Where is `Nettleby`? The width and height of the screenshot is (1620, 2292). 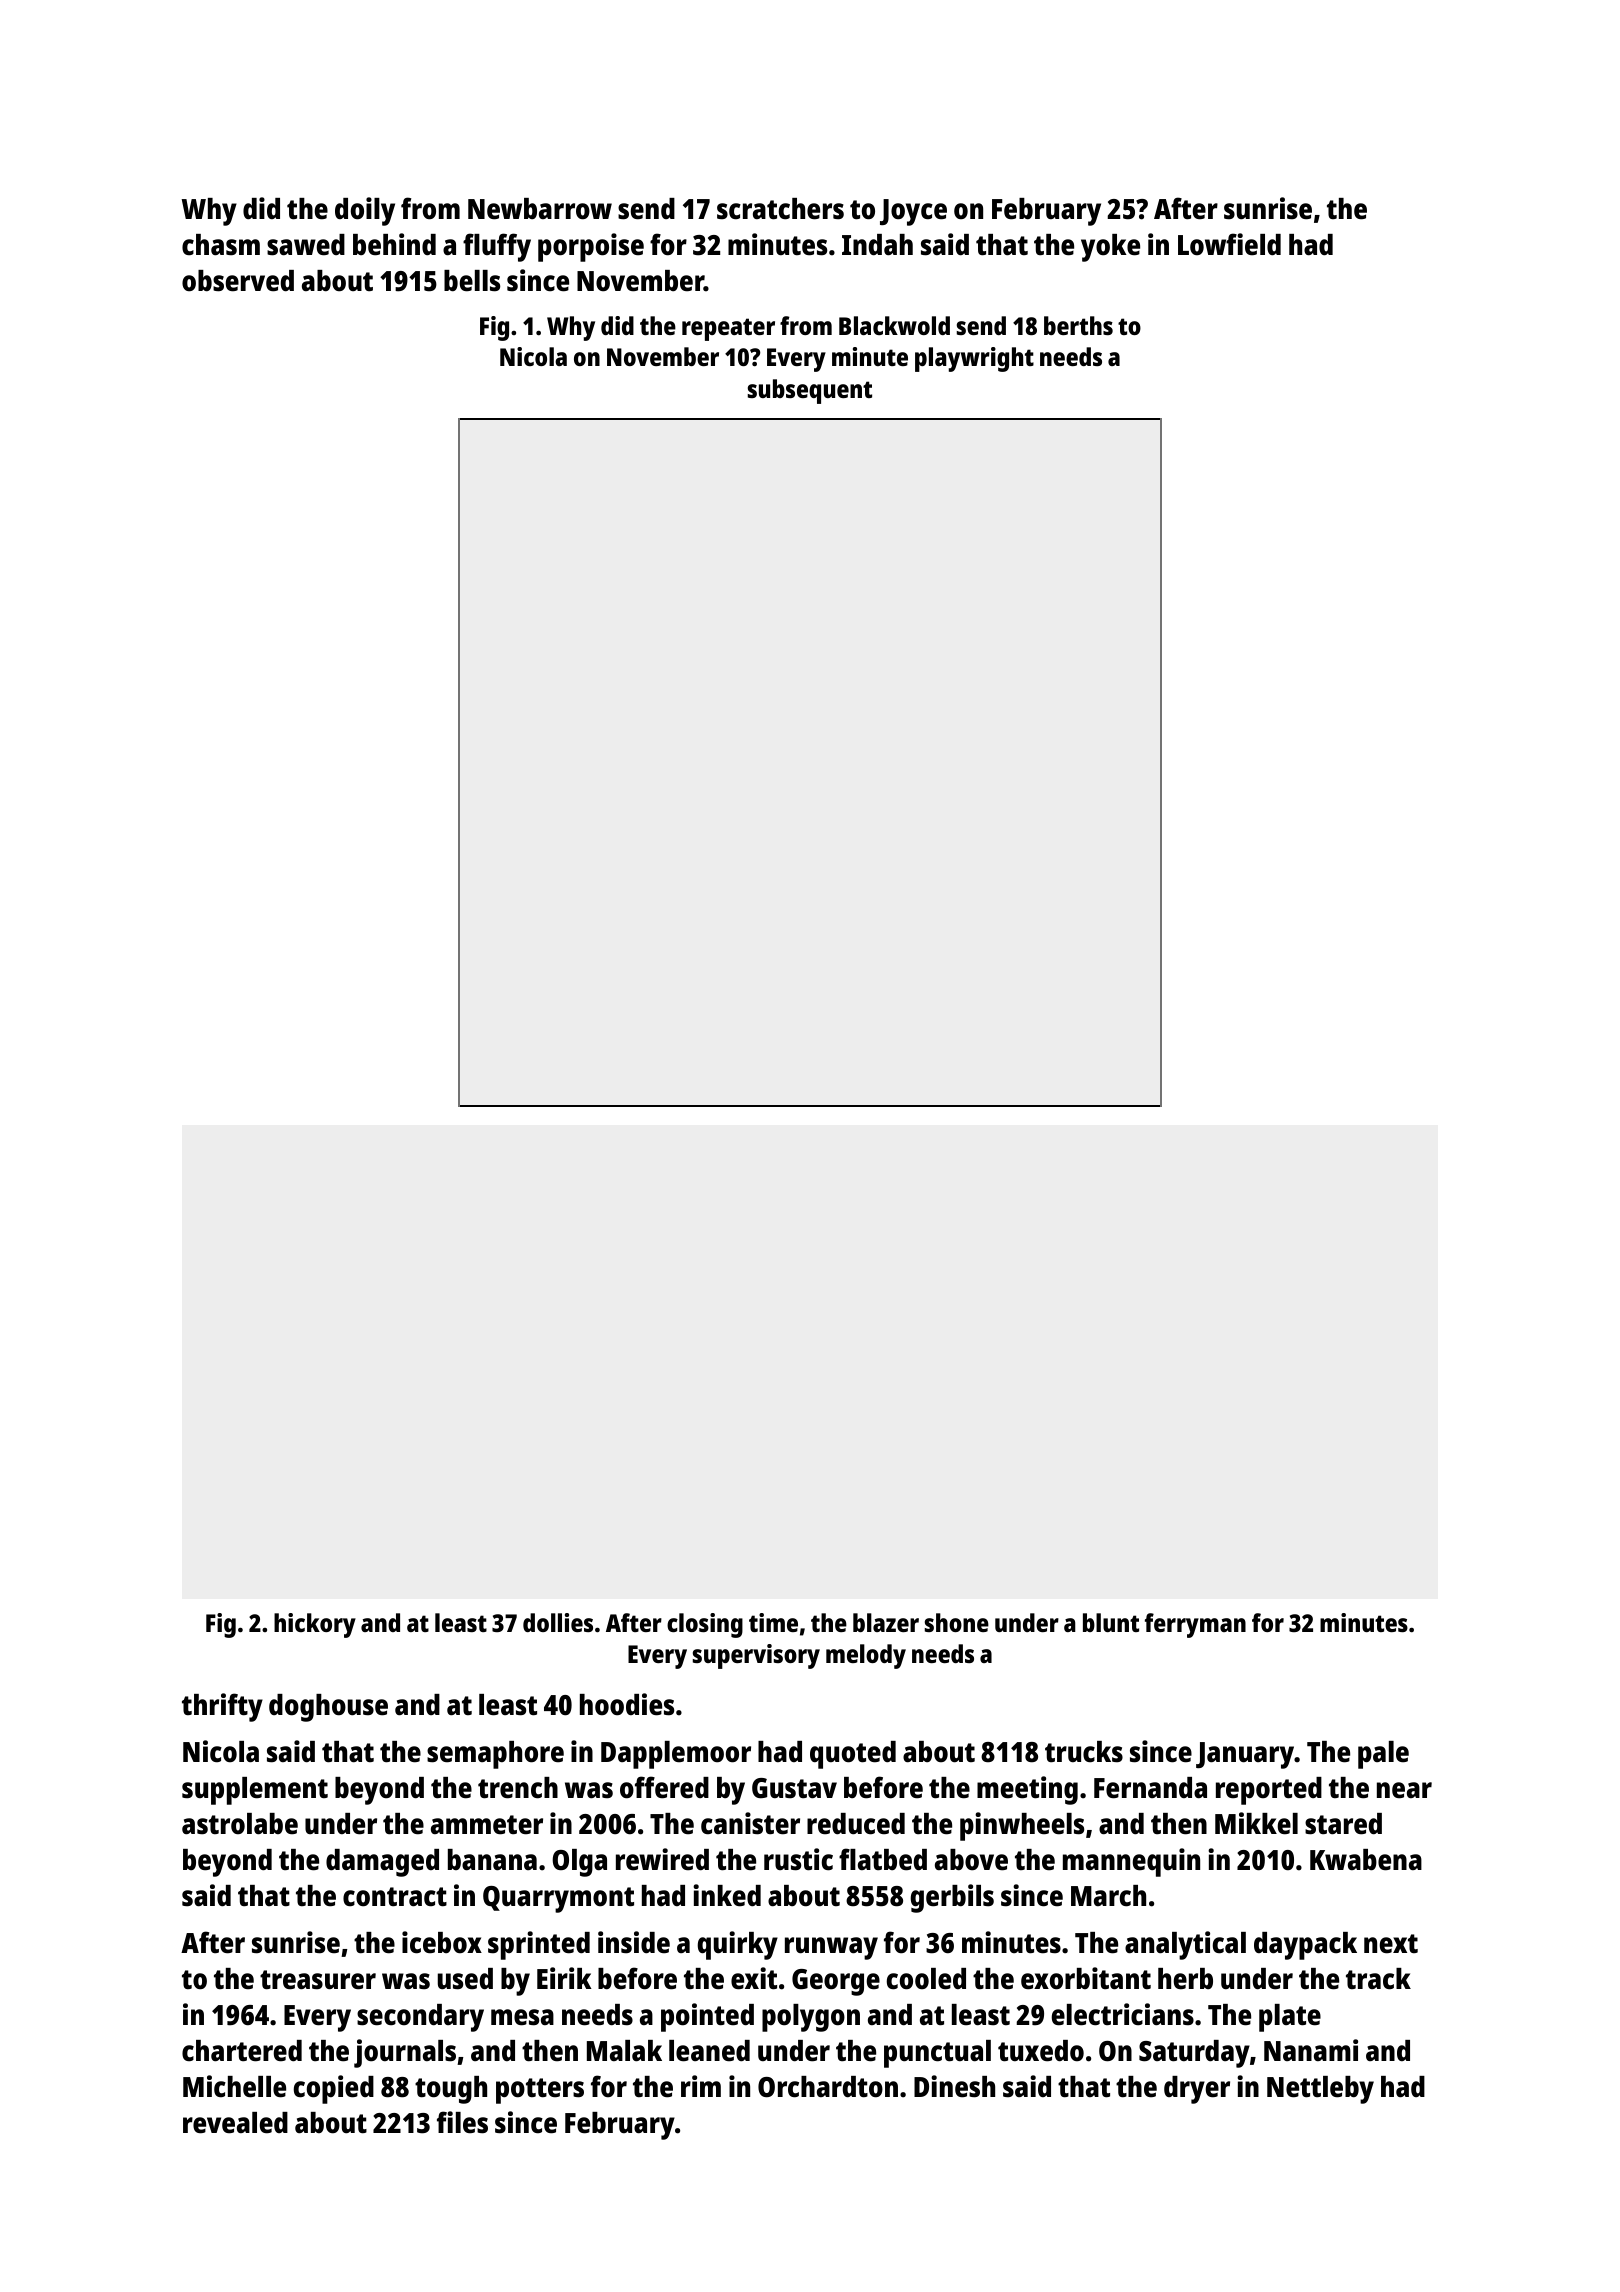
Nettleby is located at coordinates (1320, 2090).
